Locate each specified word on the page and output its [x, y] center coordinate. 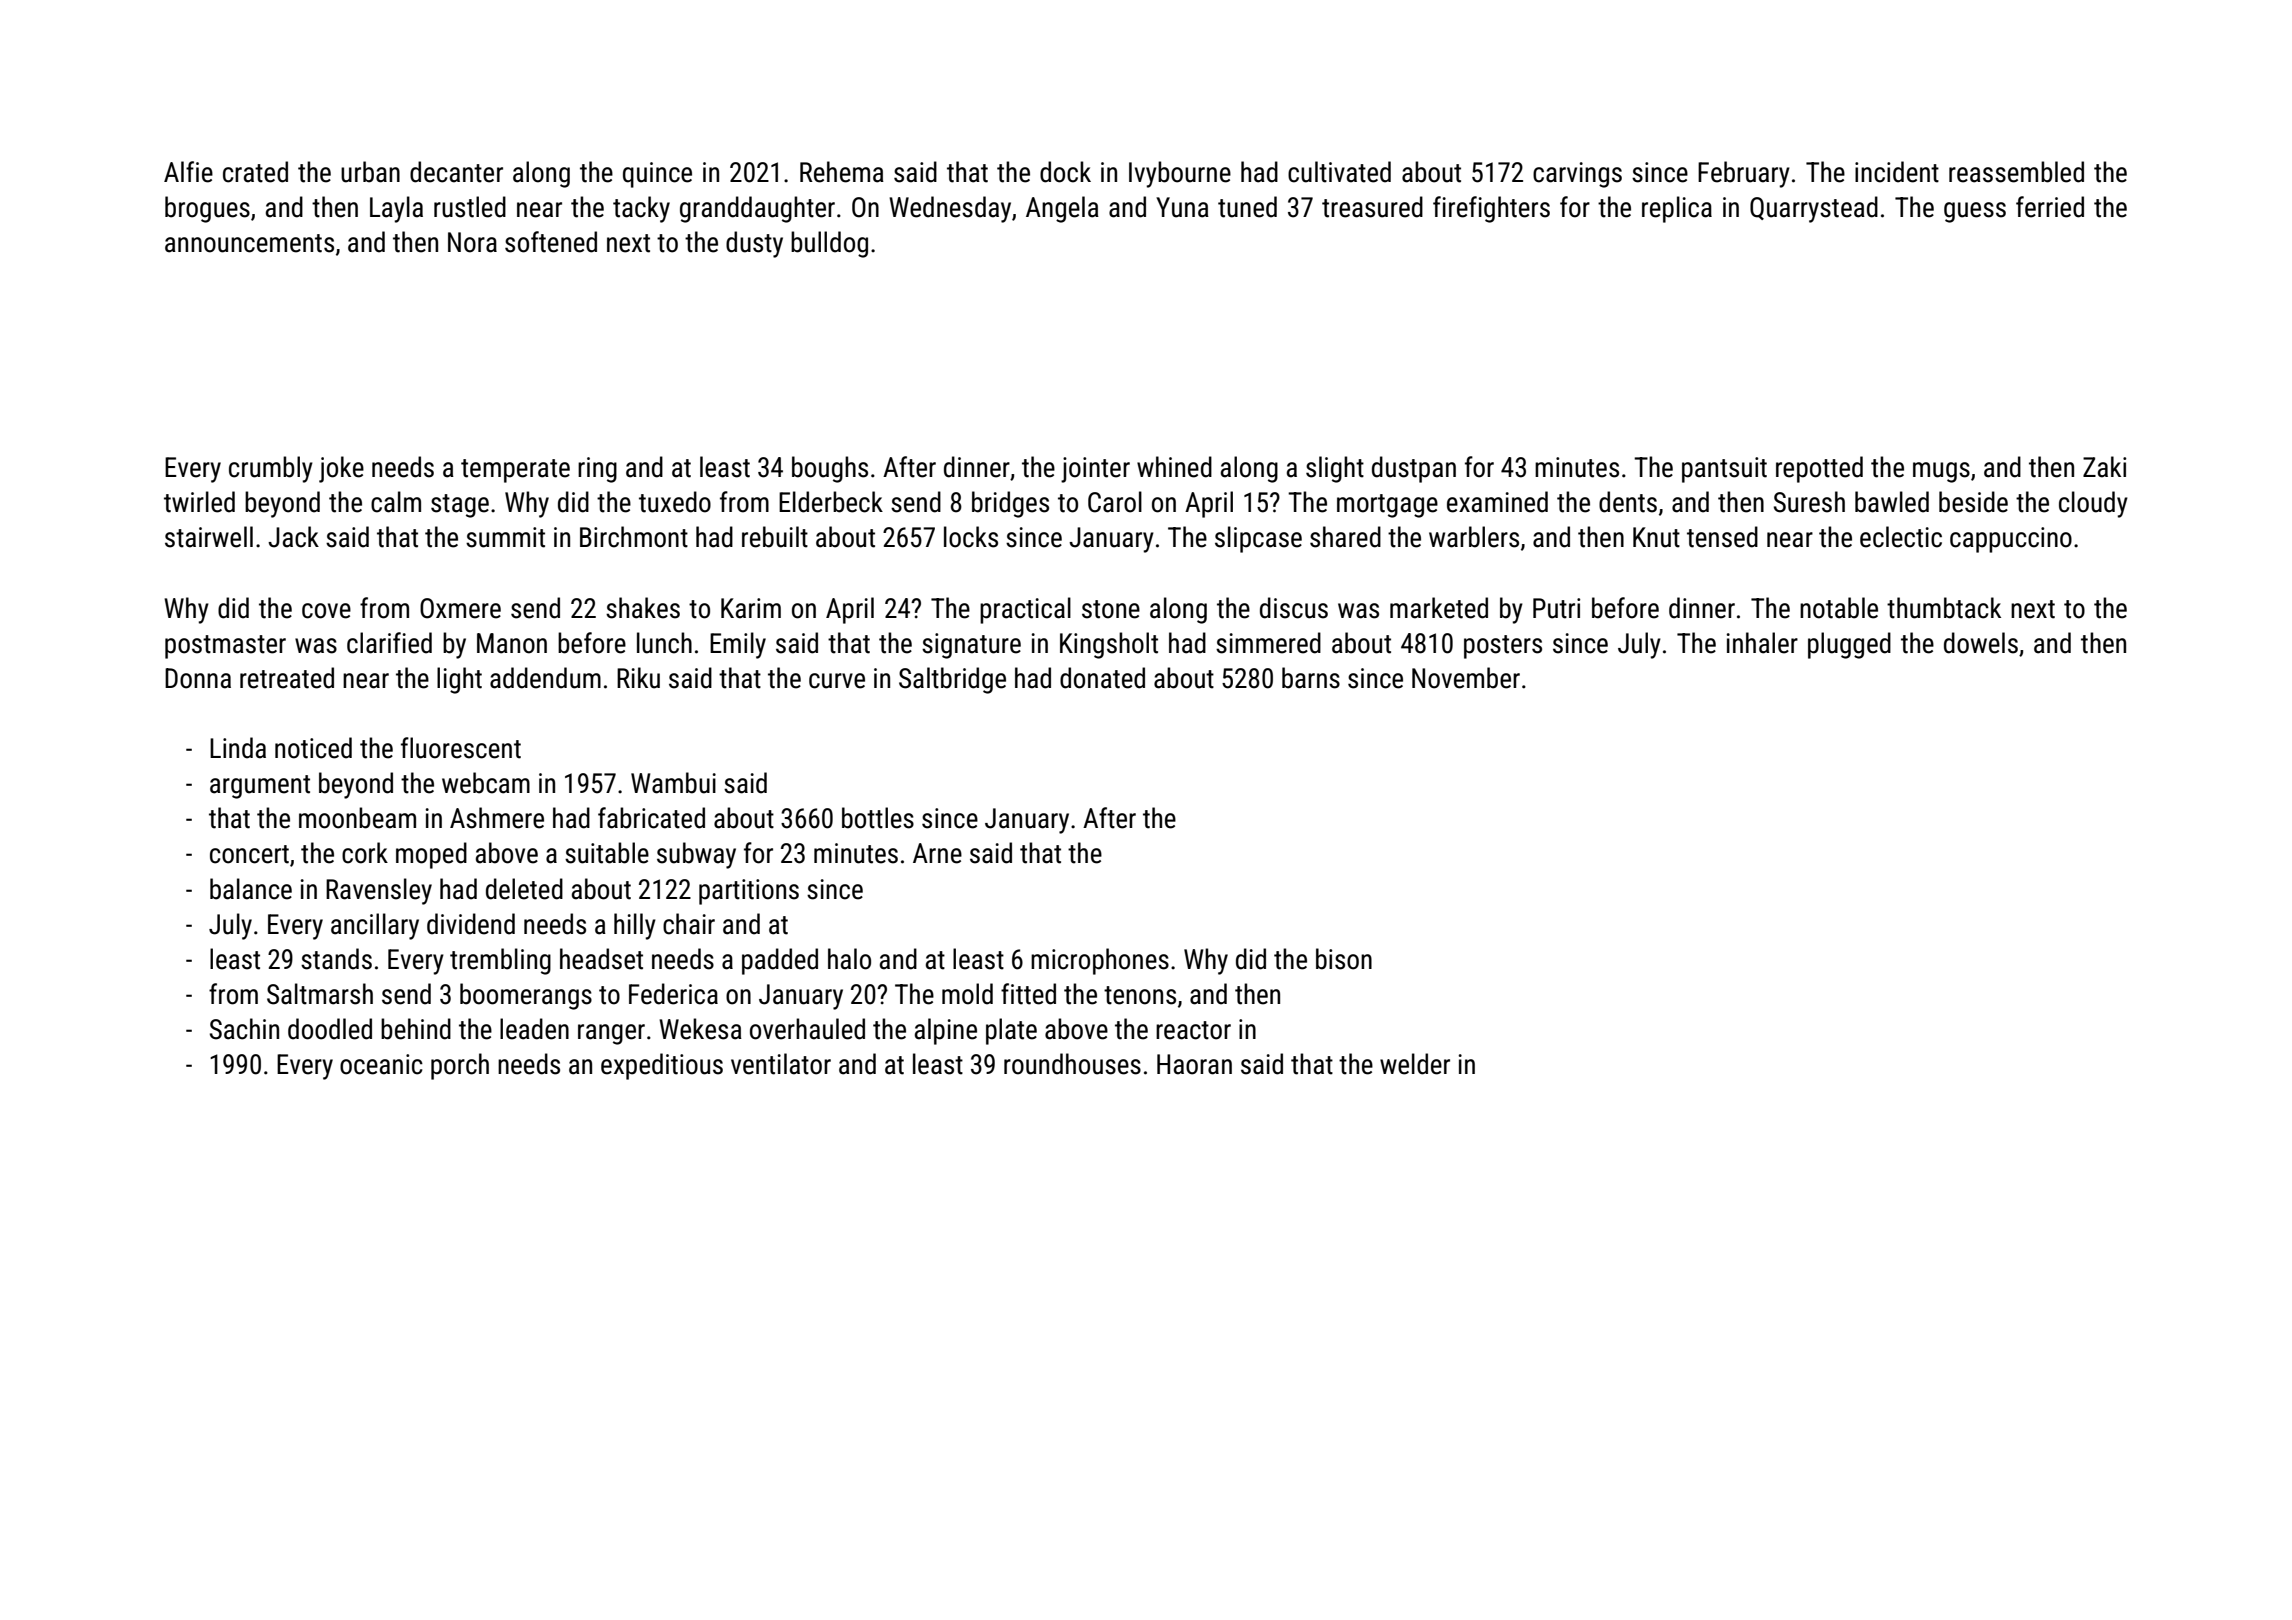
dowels [1981, 643]
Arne [937, 853]
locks [971, 537]
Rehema [842, 172]
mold [967, 994]
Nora [472, 242]
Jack [293, 537]
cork [365, 853]
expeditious [662, 1066]
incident [1897, 172]
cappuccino [2011, 540]
